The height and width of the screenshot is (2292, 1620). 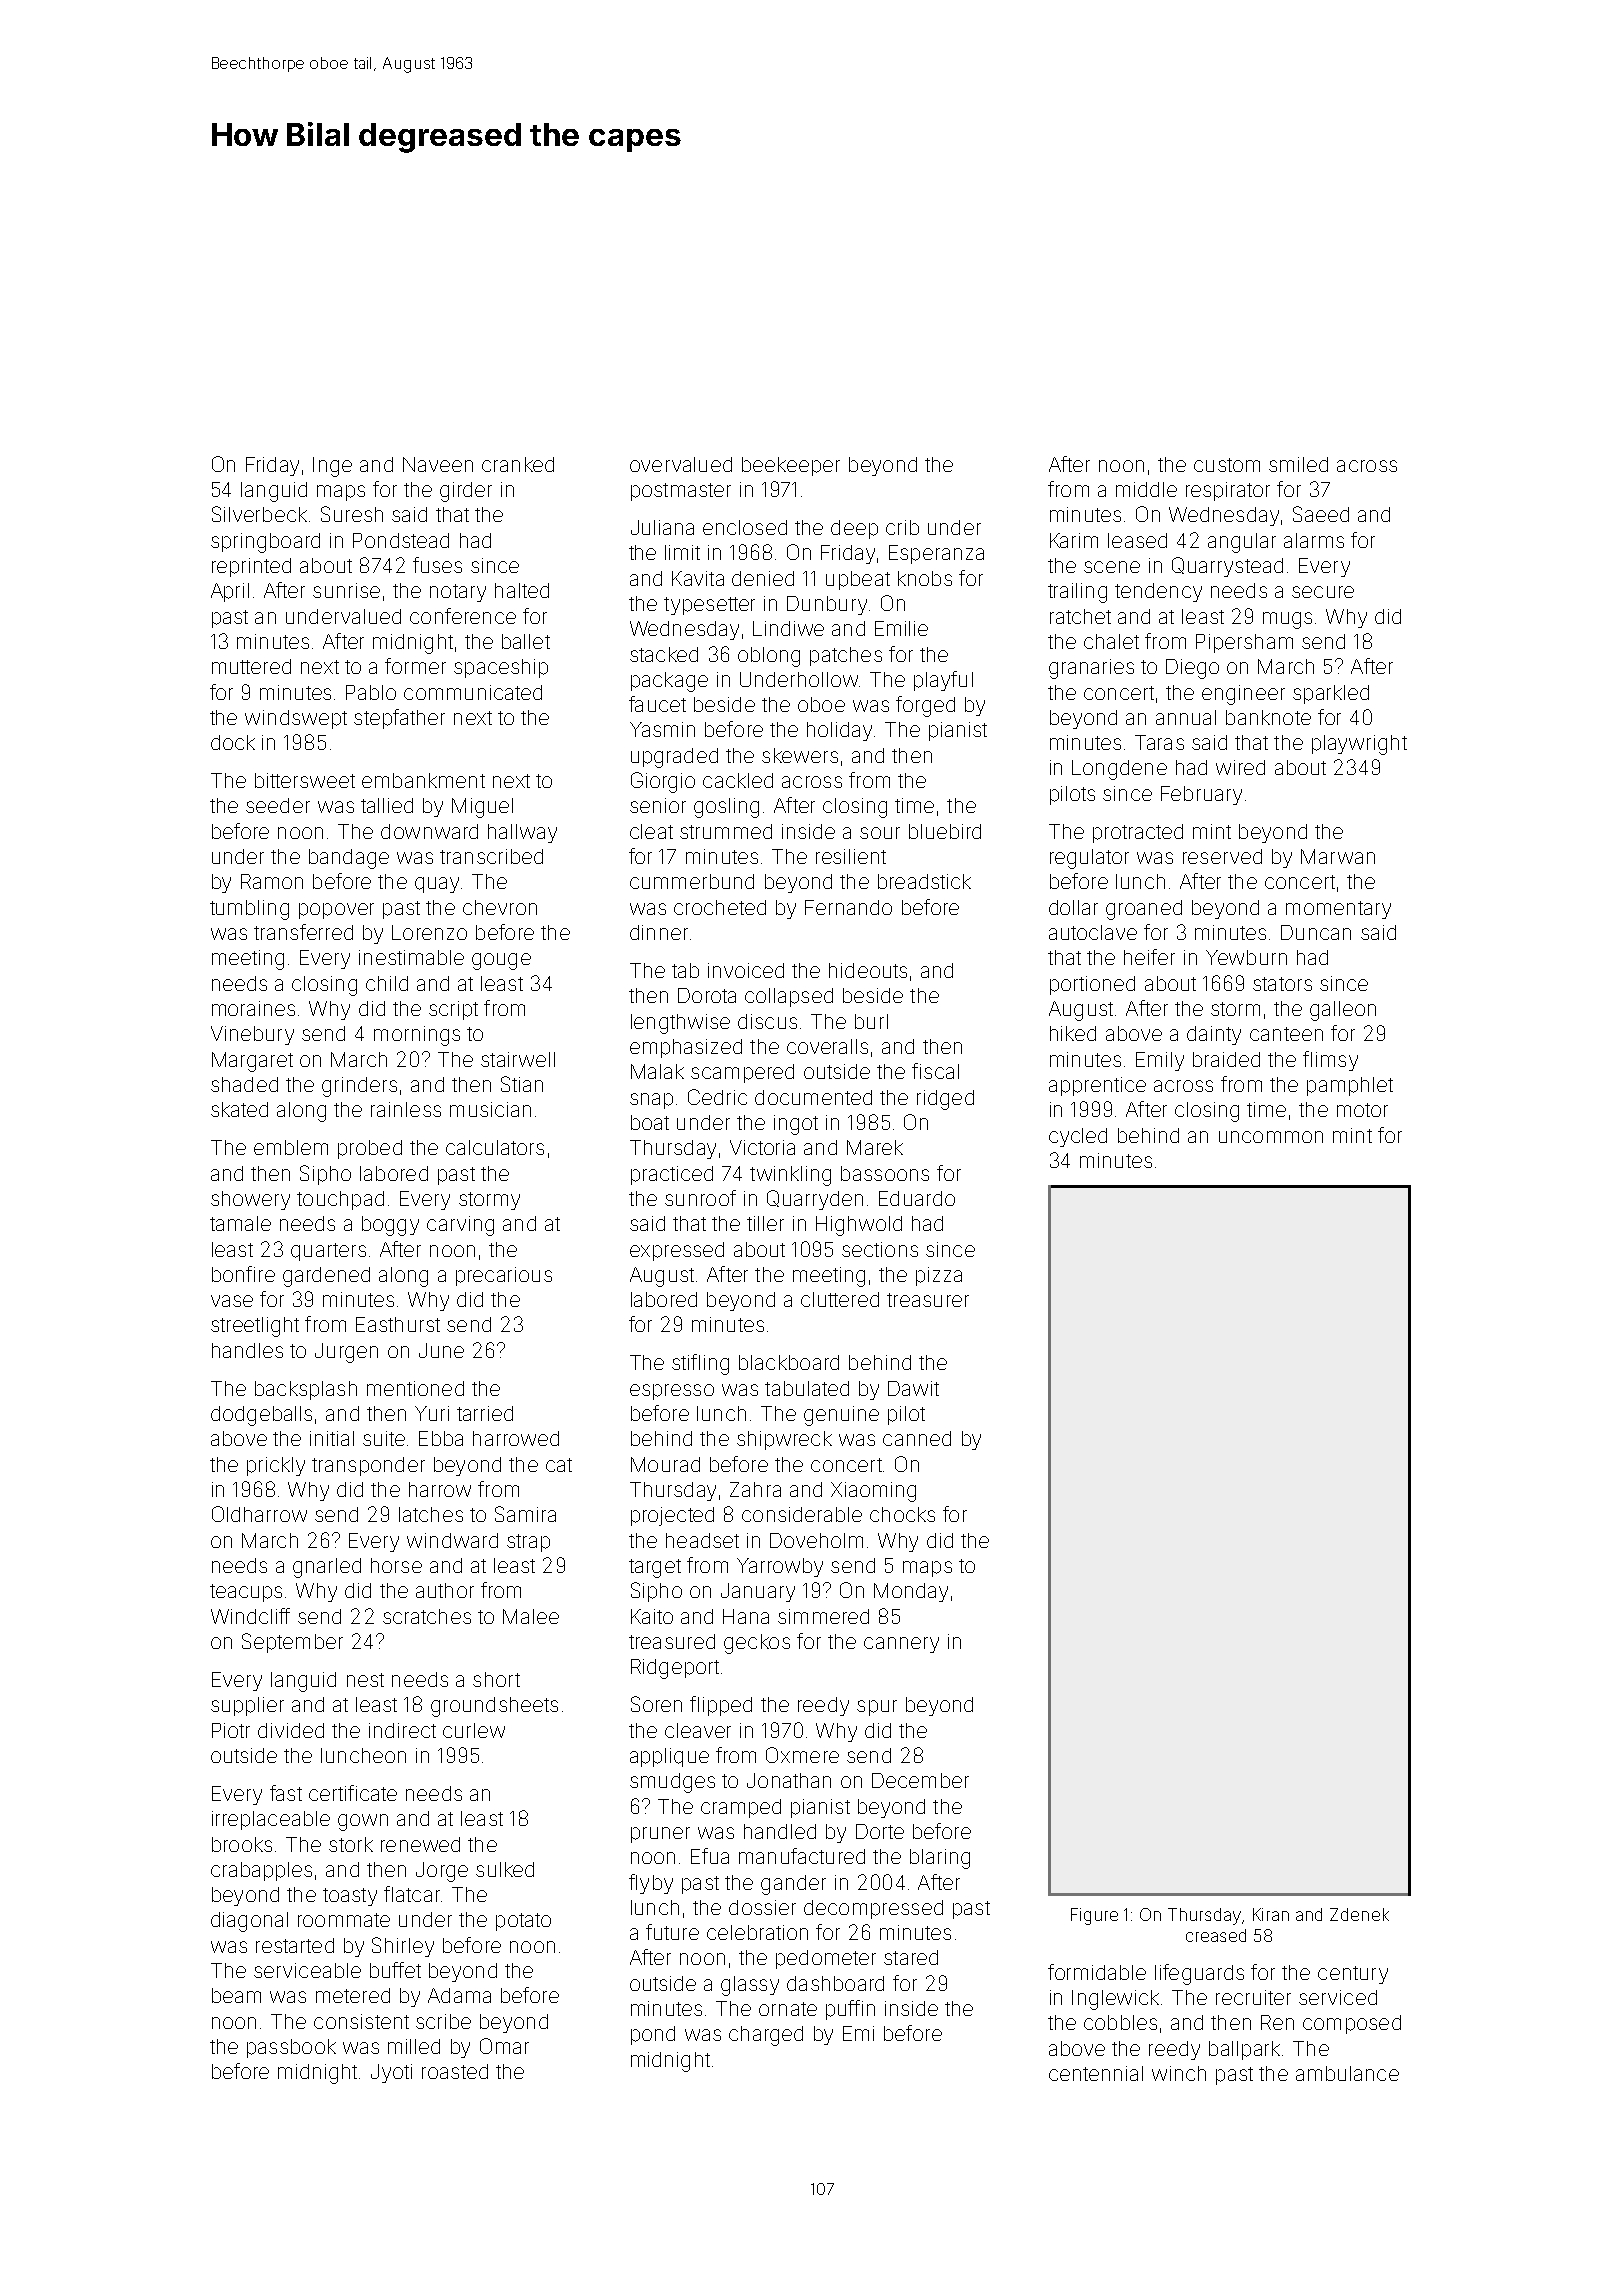 I want to click on motor, so click(x=1362, y=1110).
